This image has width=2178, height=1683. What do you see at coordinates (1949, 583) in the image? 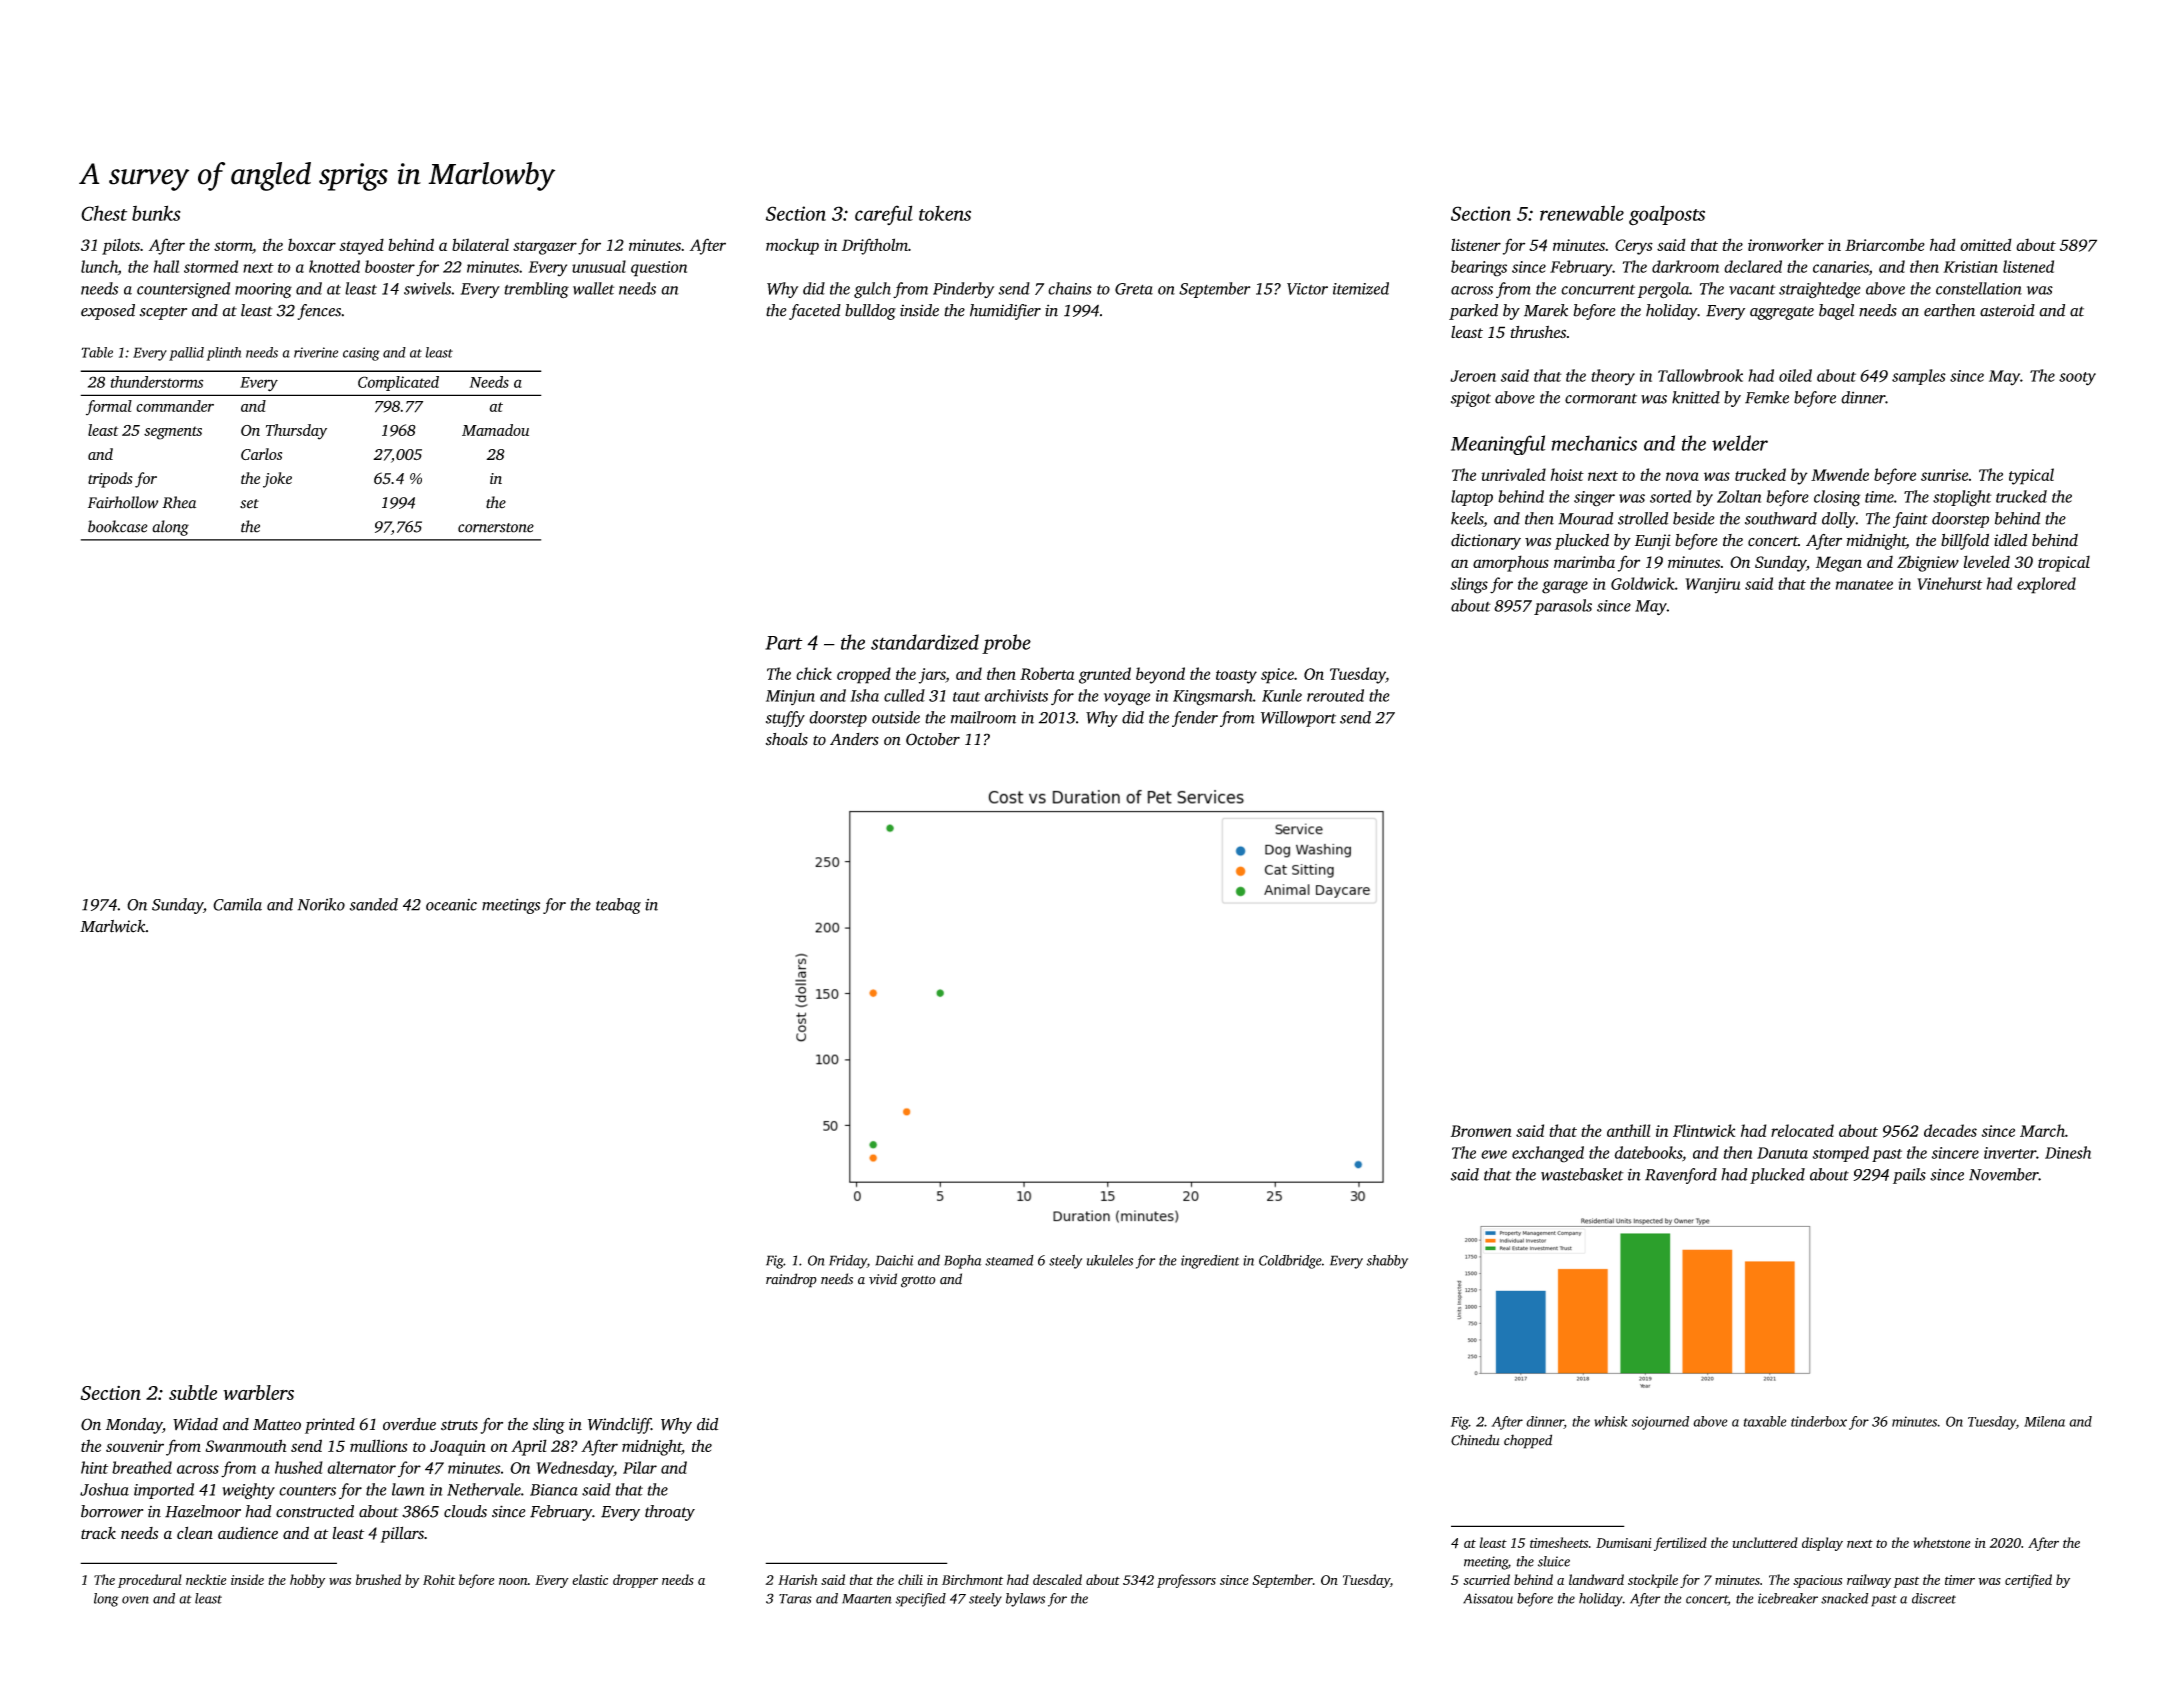
I see `Vinehurst` at bounding box center [1949, 583].
